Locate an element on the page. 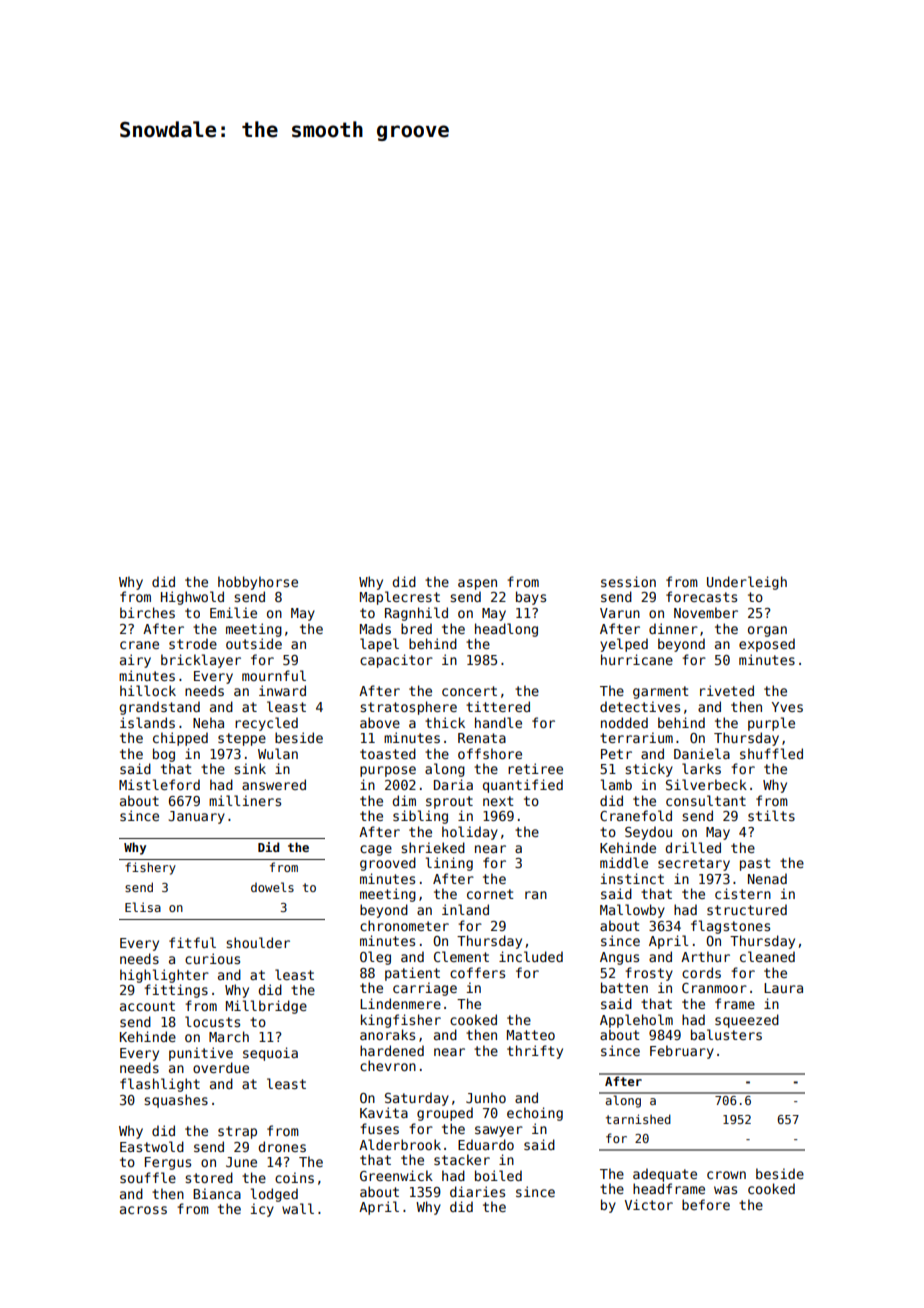  Greenwick is located at coordinates (396, 1175).
